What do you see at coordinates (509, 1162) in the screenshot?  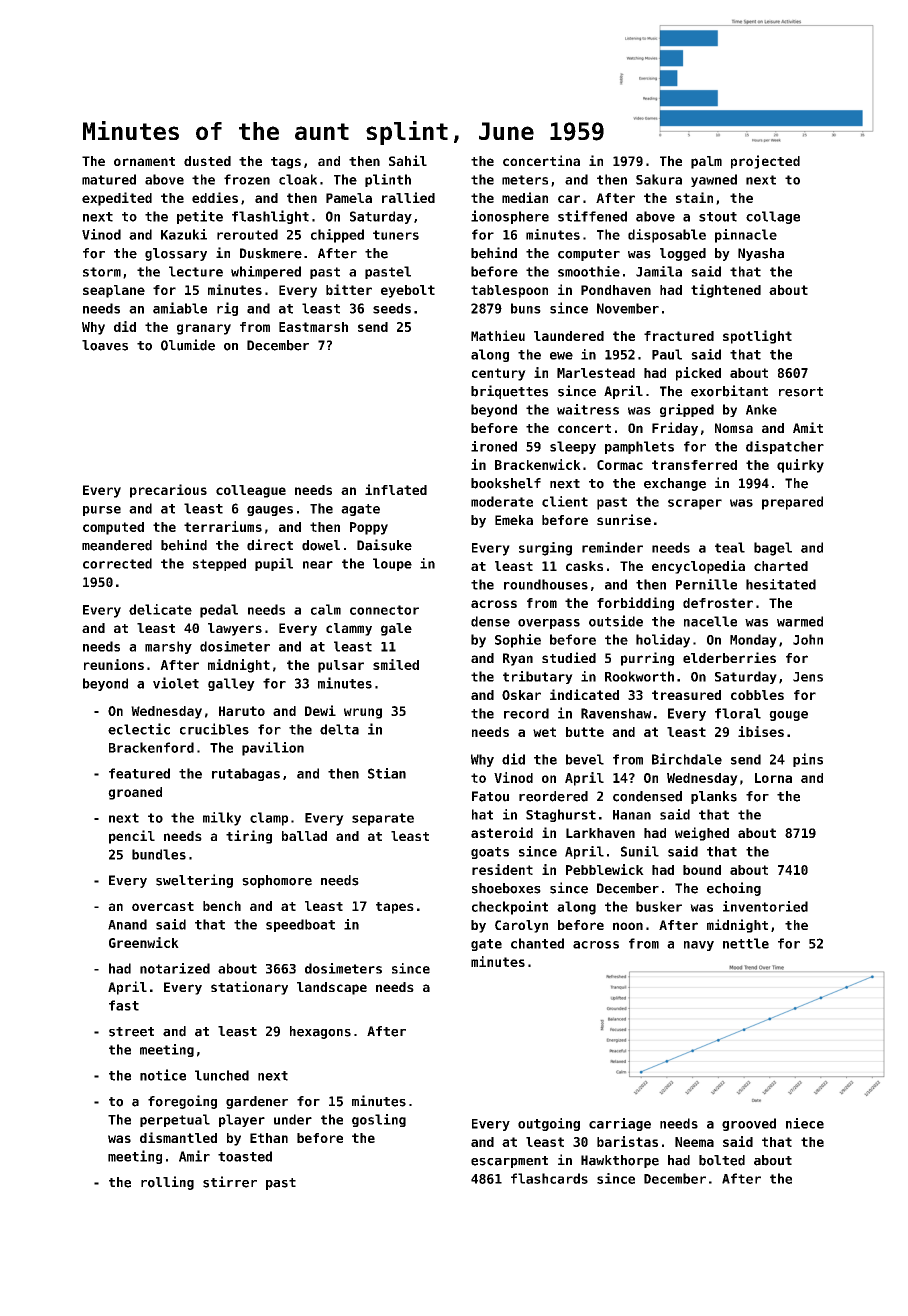 I see `escarpment` at bounding box center [509, 1162].
